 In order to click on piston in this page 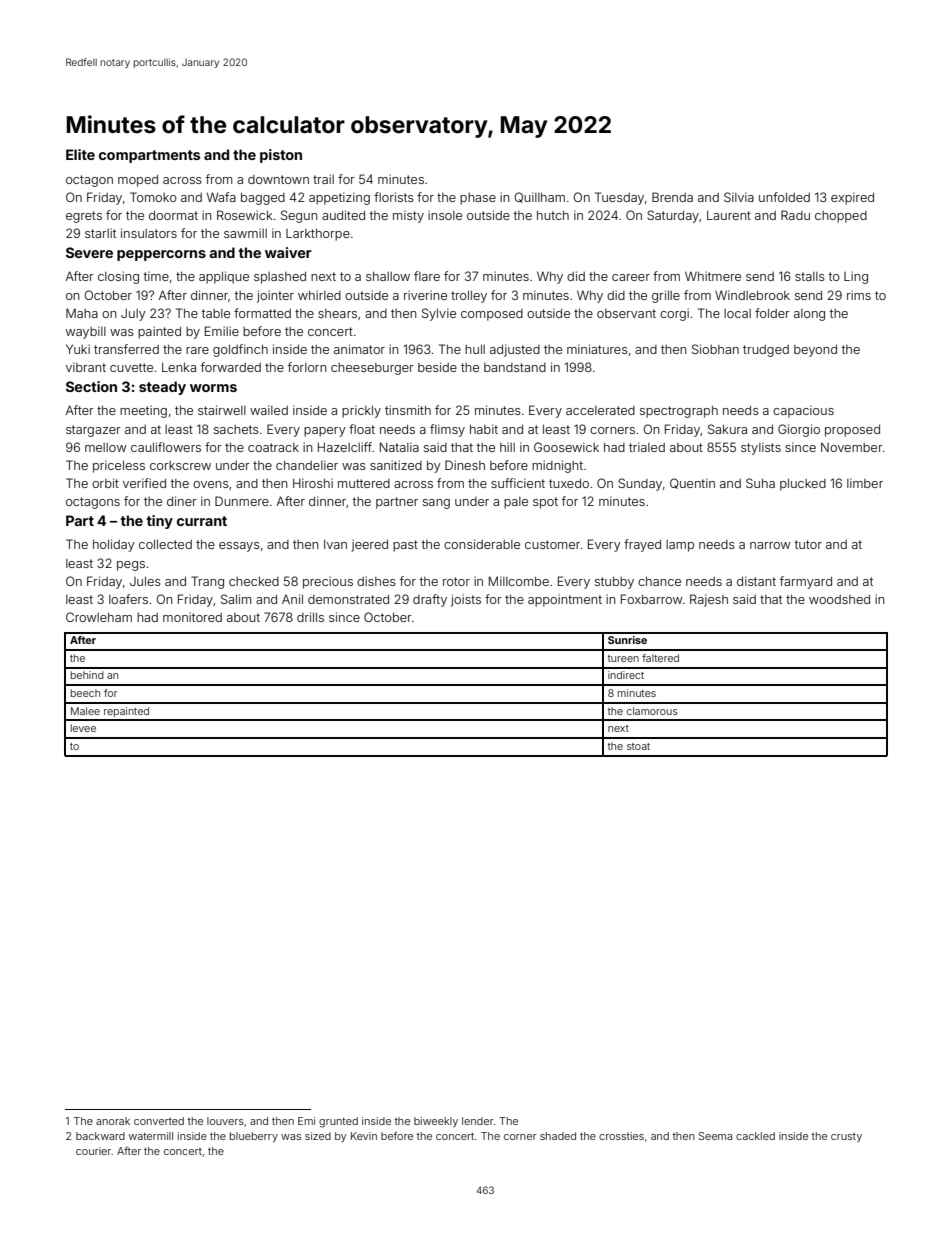, I will do `click(281, 156)`.
